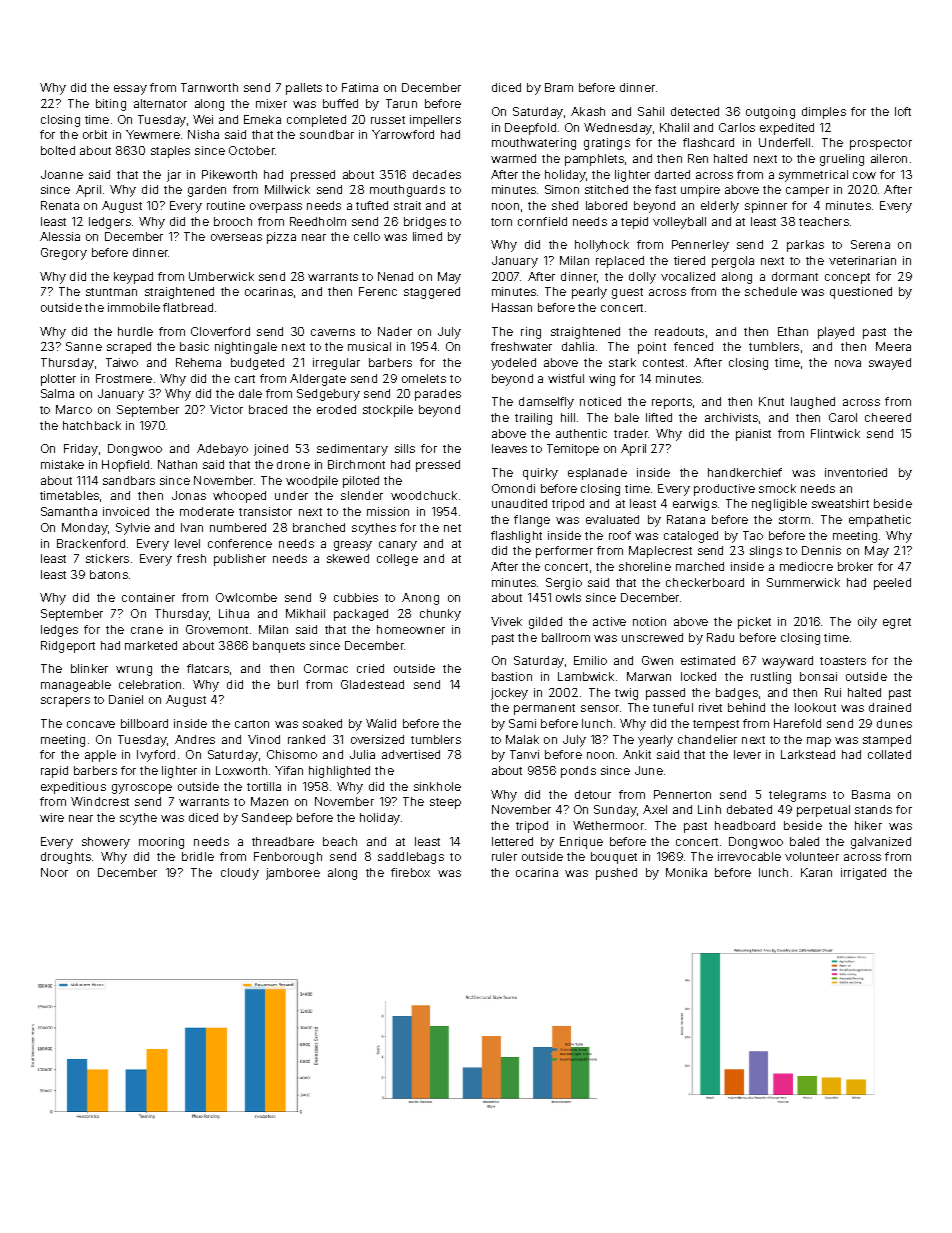 The width and height of the document is (952, 1233). Describe the element at coordinates (679, 223) in the document. I see `volleyball` at that location.
